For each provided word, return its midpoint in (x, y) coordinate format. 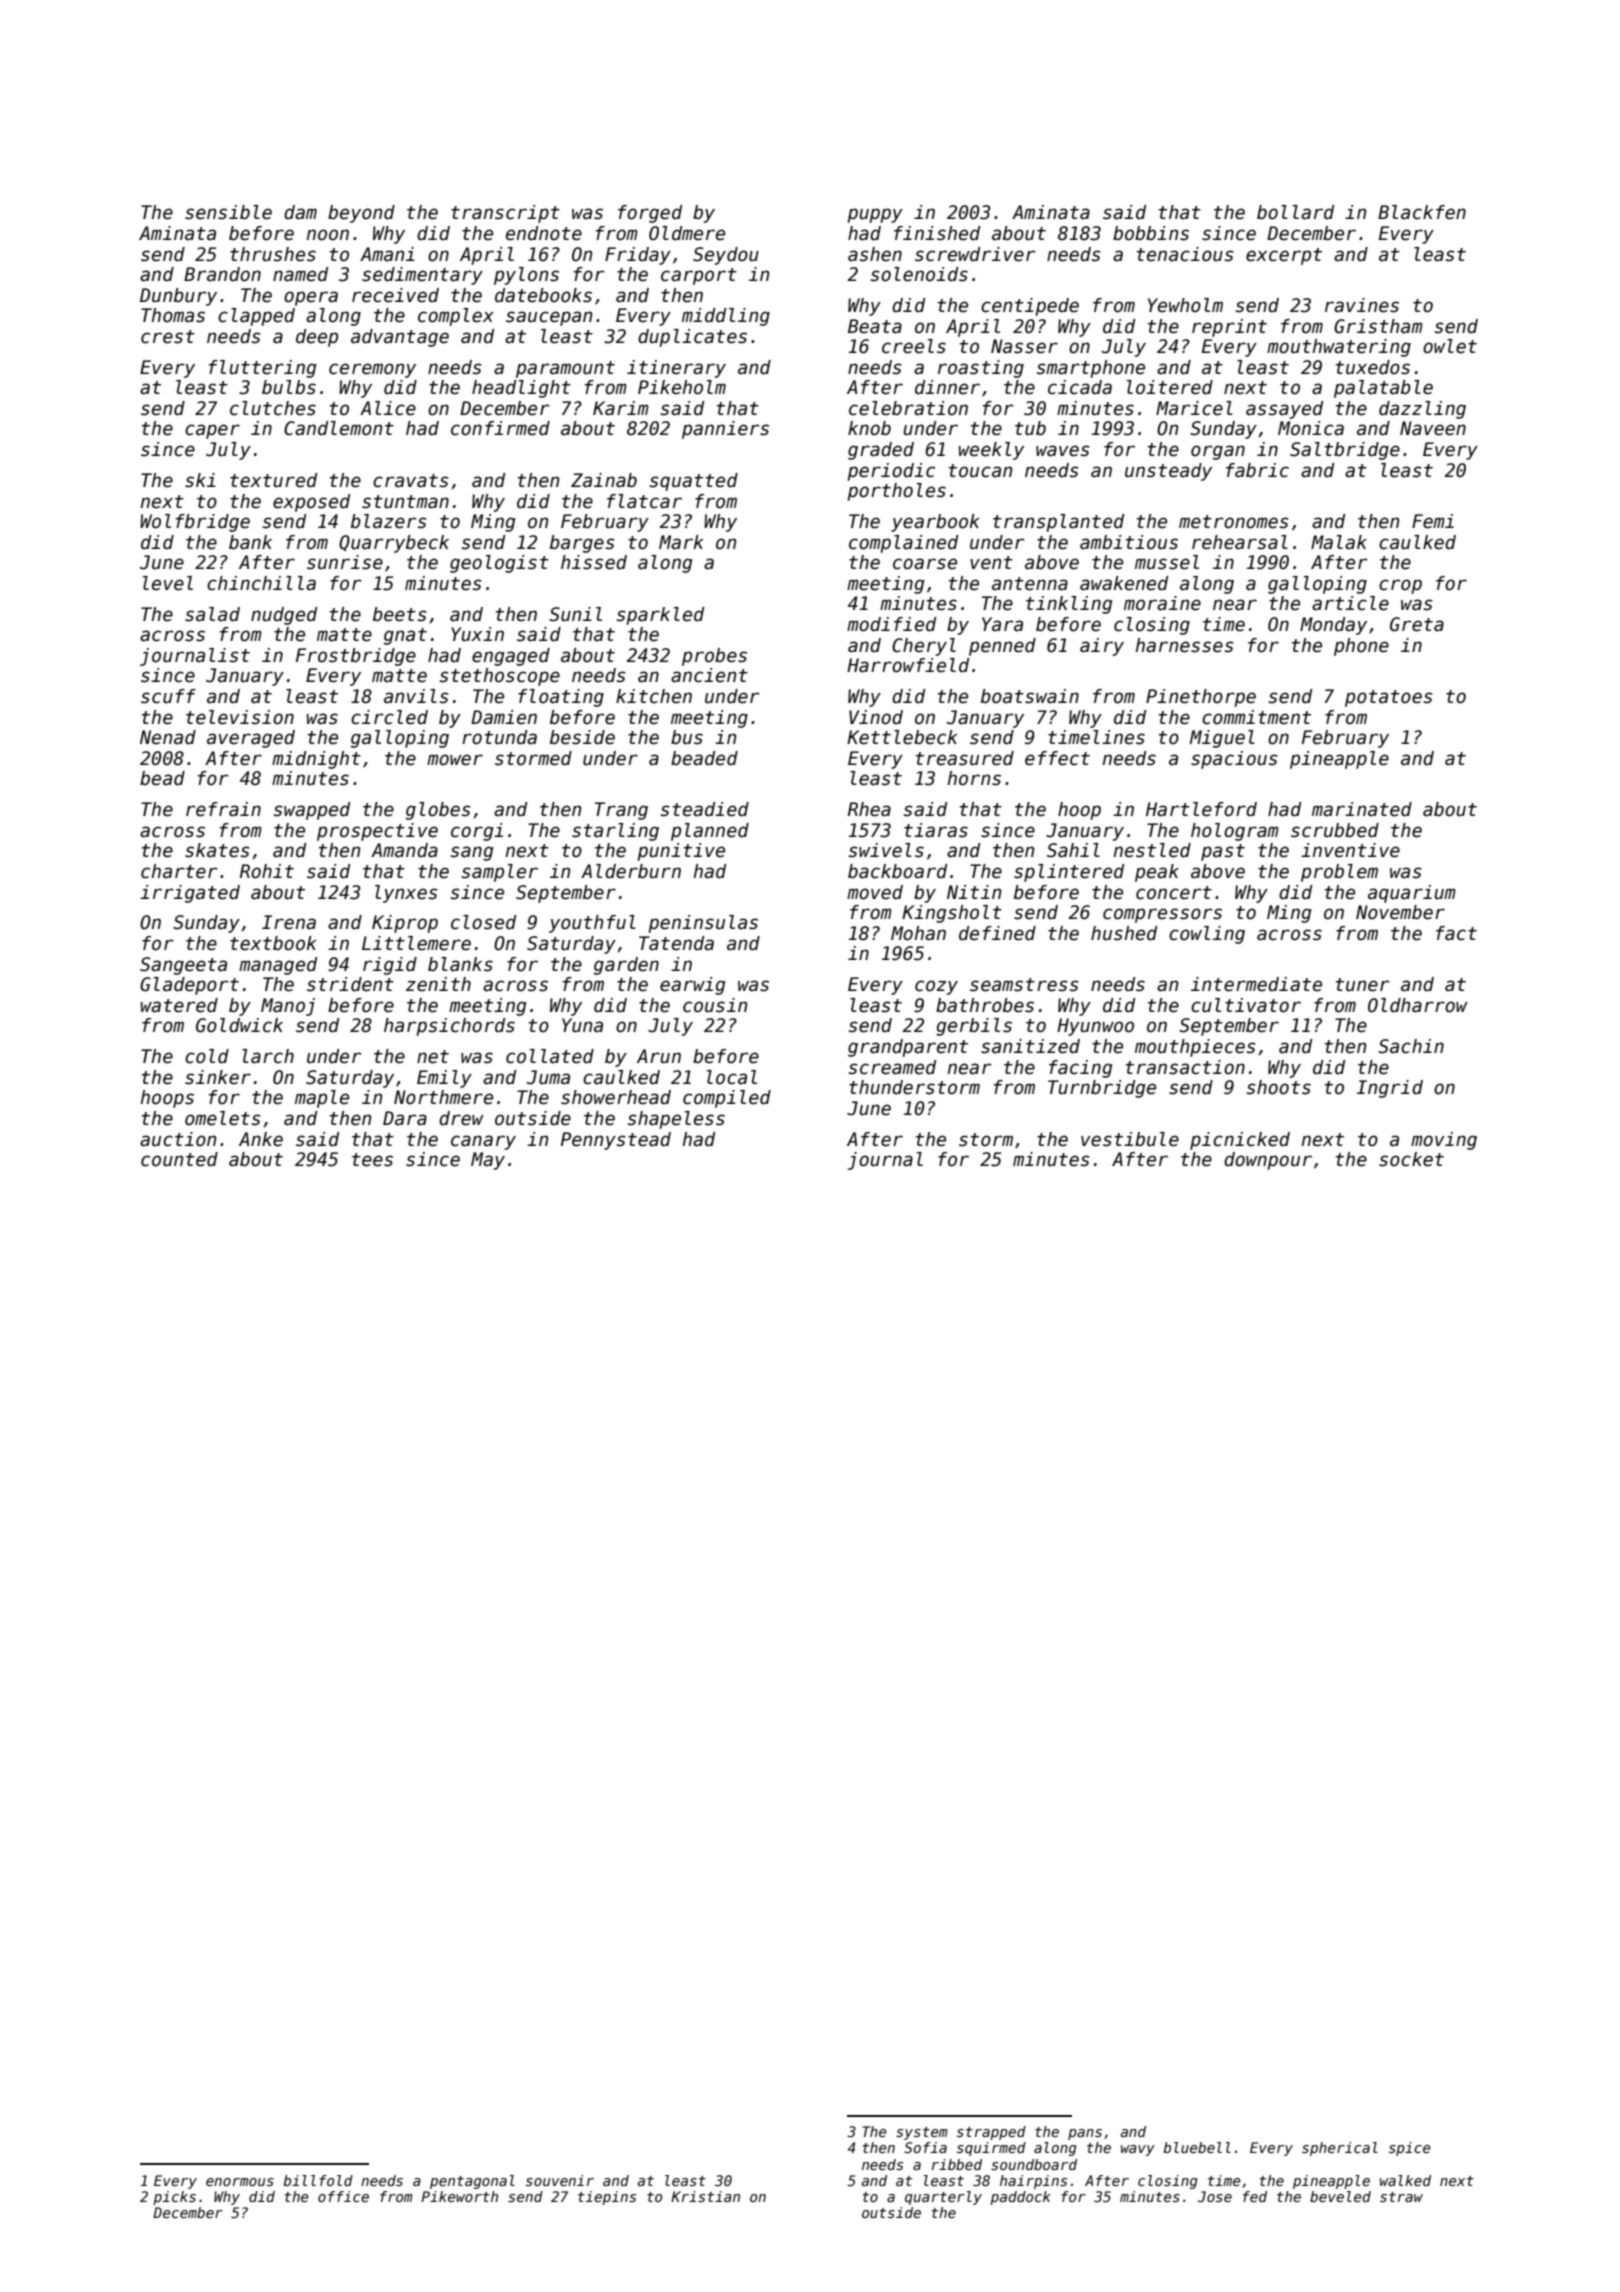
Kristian (705, 2196)
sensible (228, 212)
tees (372, 1160)
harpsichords (449, 1027)
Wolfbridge (195, 523)
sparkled (660, 616)
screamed (892, 1067)
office (343, 2196)
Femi (1433, 521)
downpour (1268, 1161)
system (922, 2133)
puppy (875, 215)
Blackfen (1422, 212)
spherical (1340, 2149)
